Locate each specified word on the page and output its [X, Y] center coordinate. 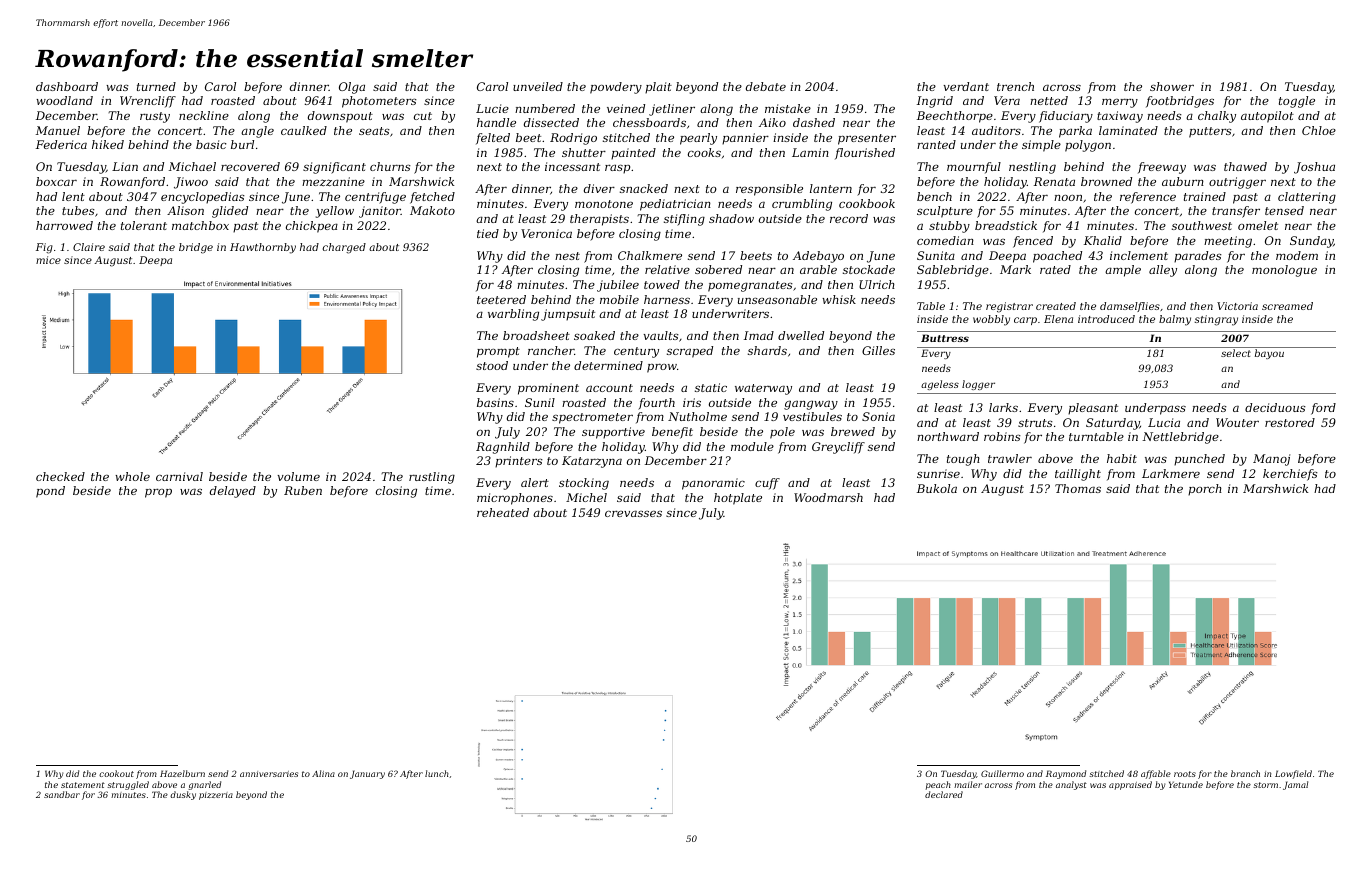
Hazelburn [182, 773]
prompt [498, 352]
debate [766, 86]
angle [257, 132]
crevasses [633, 513]
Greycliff [838, 448]
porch [1205, 490]
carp [1025, 321]
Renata [1054, 181]
